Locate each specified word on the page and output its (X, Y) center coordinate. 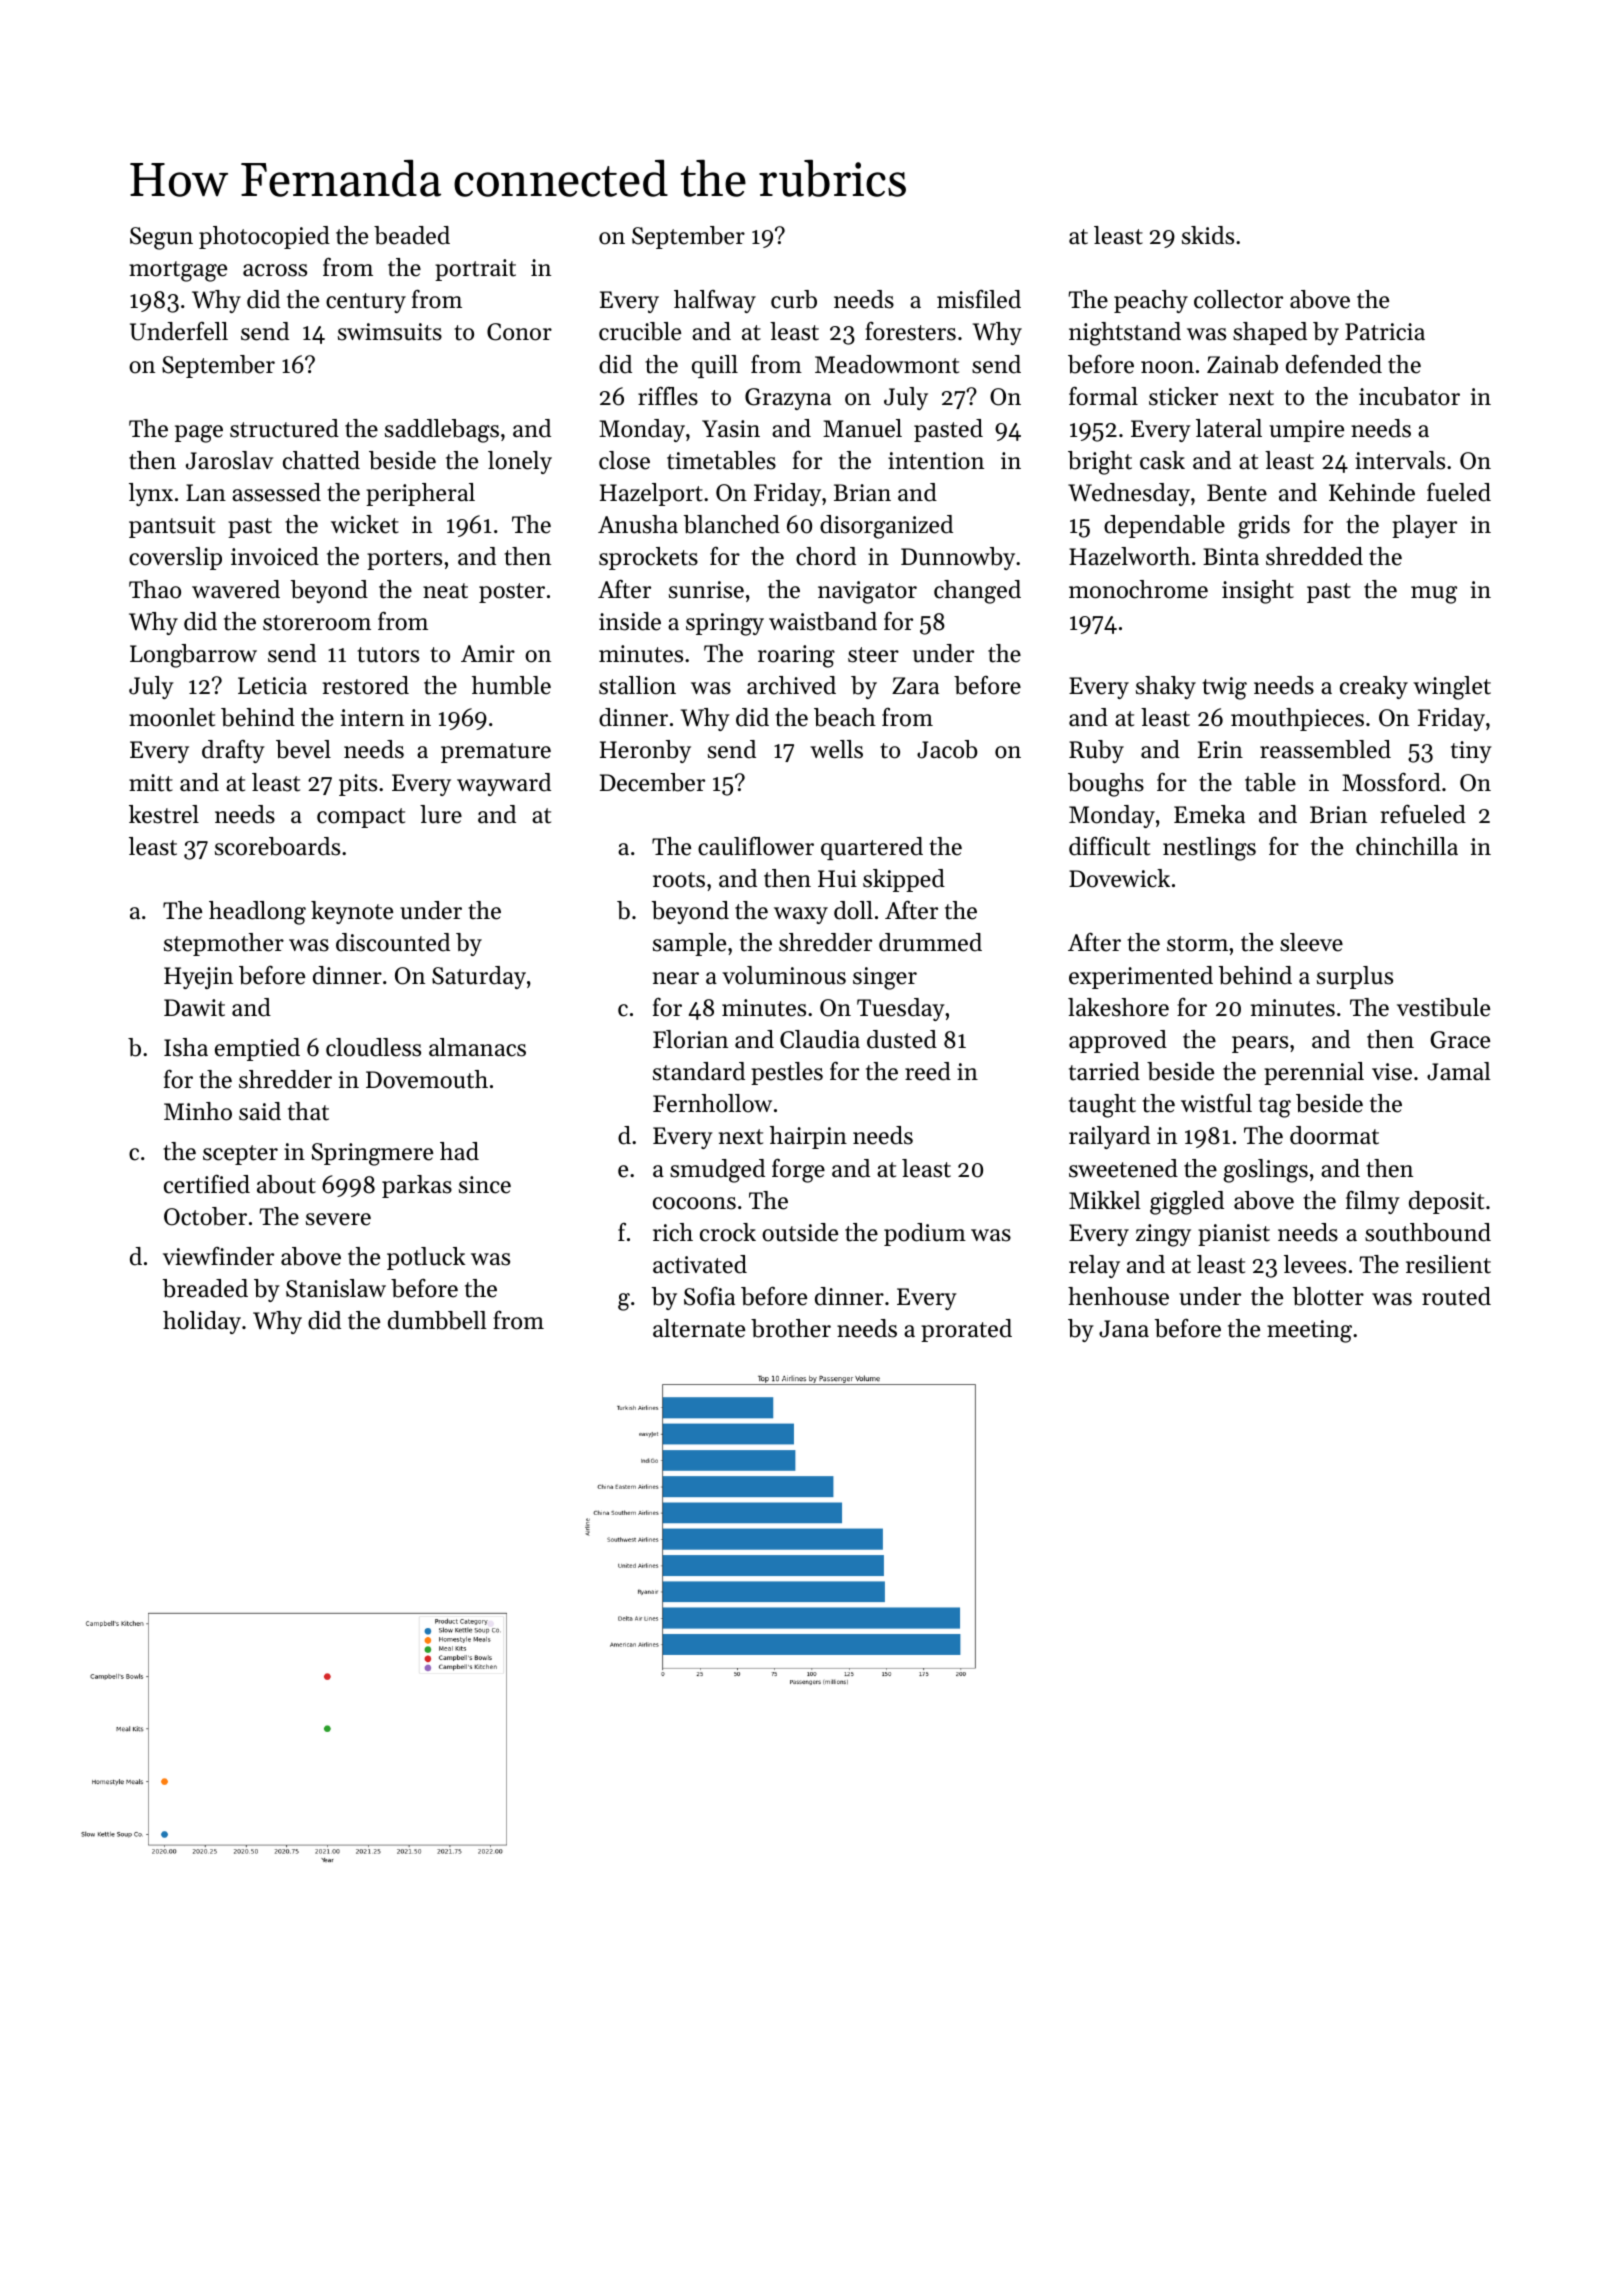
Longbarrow (193, 656)
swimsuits (390, 332)
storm (1197, 944)
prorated (966, 1330)
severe (338, 1219)
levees (1315, 1264)
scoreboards (277, 846)
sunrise (706, 590)
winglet (1452, 688)
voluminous (784, 975)
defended (1334, 364)
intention (936, 461)
